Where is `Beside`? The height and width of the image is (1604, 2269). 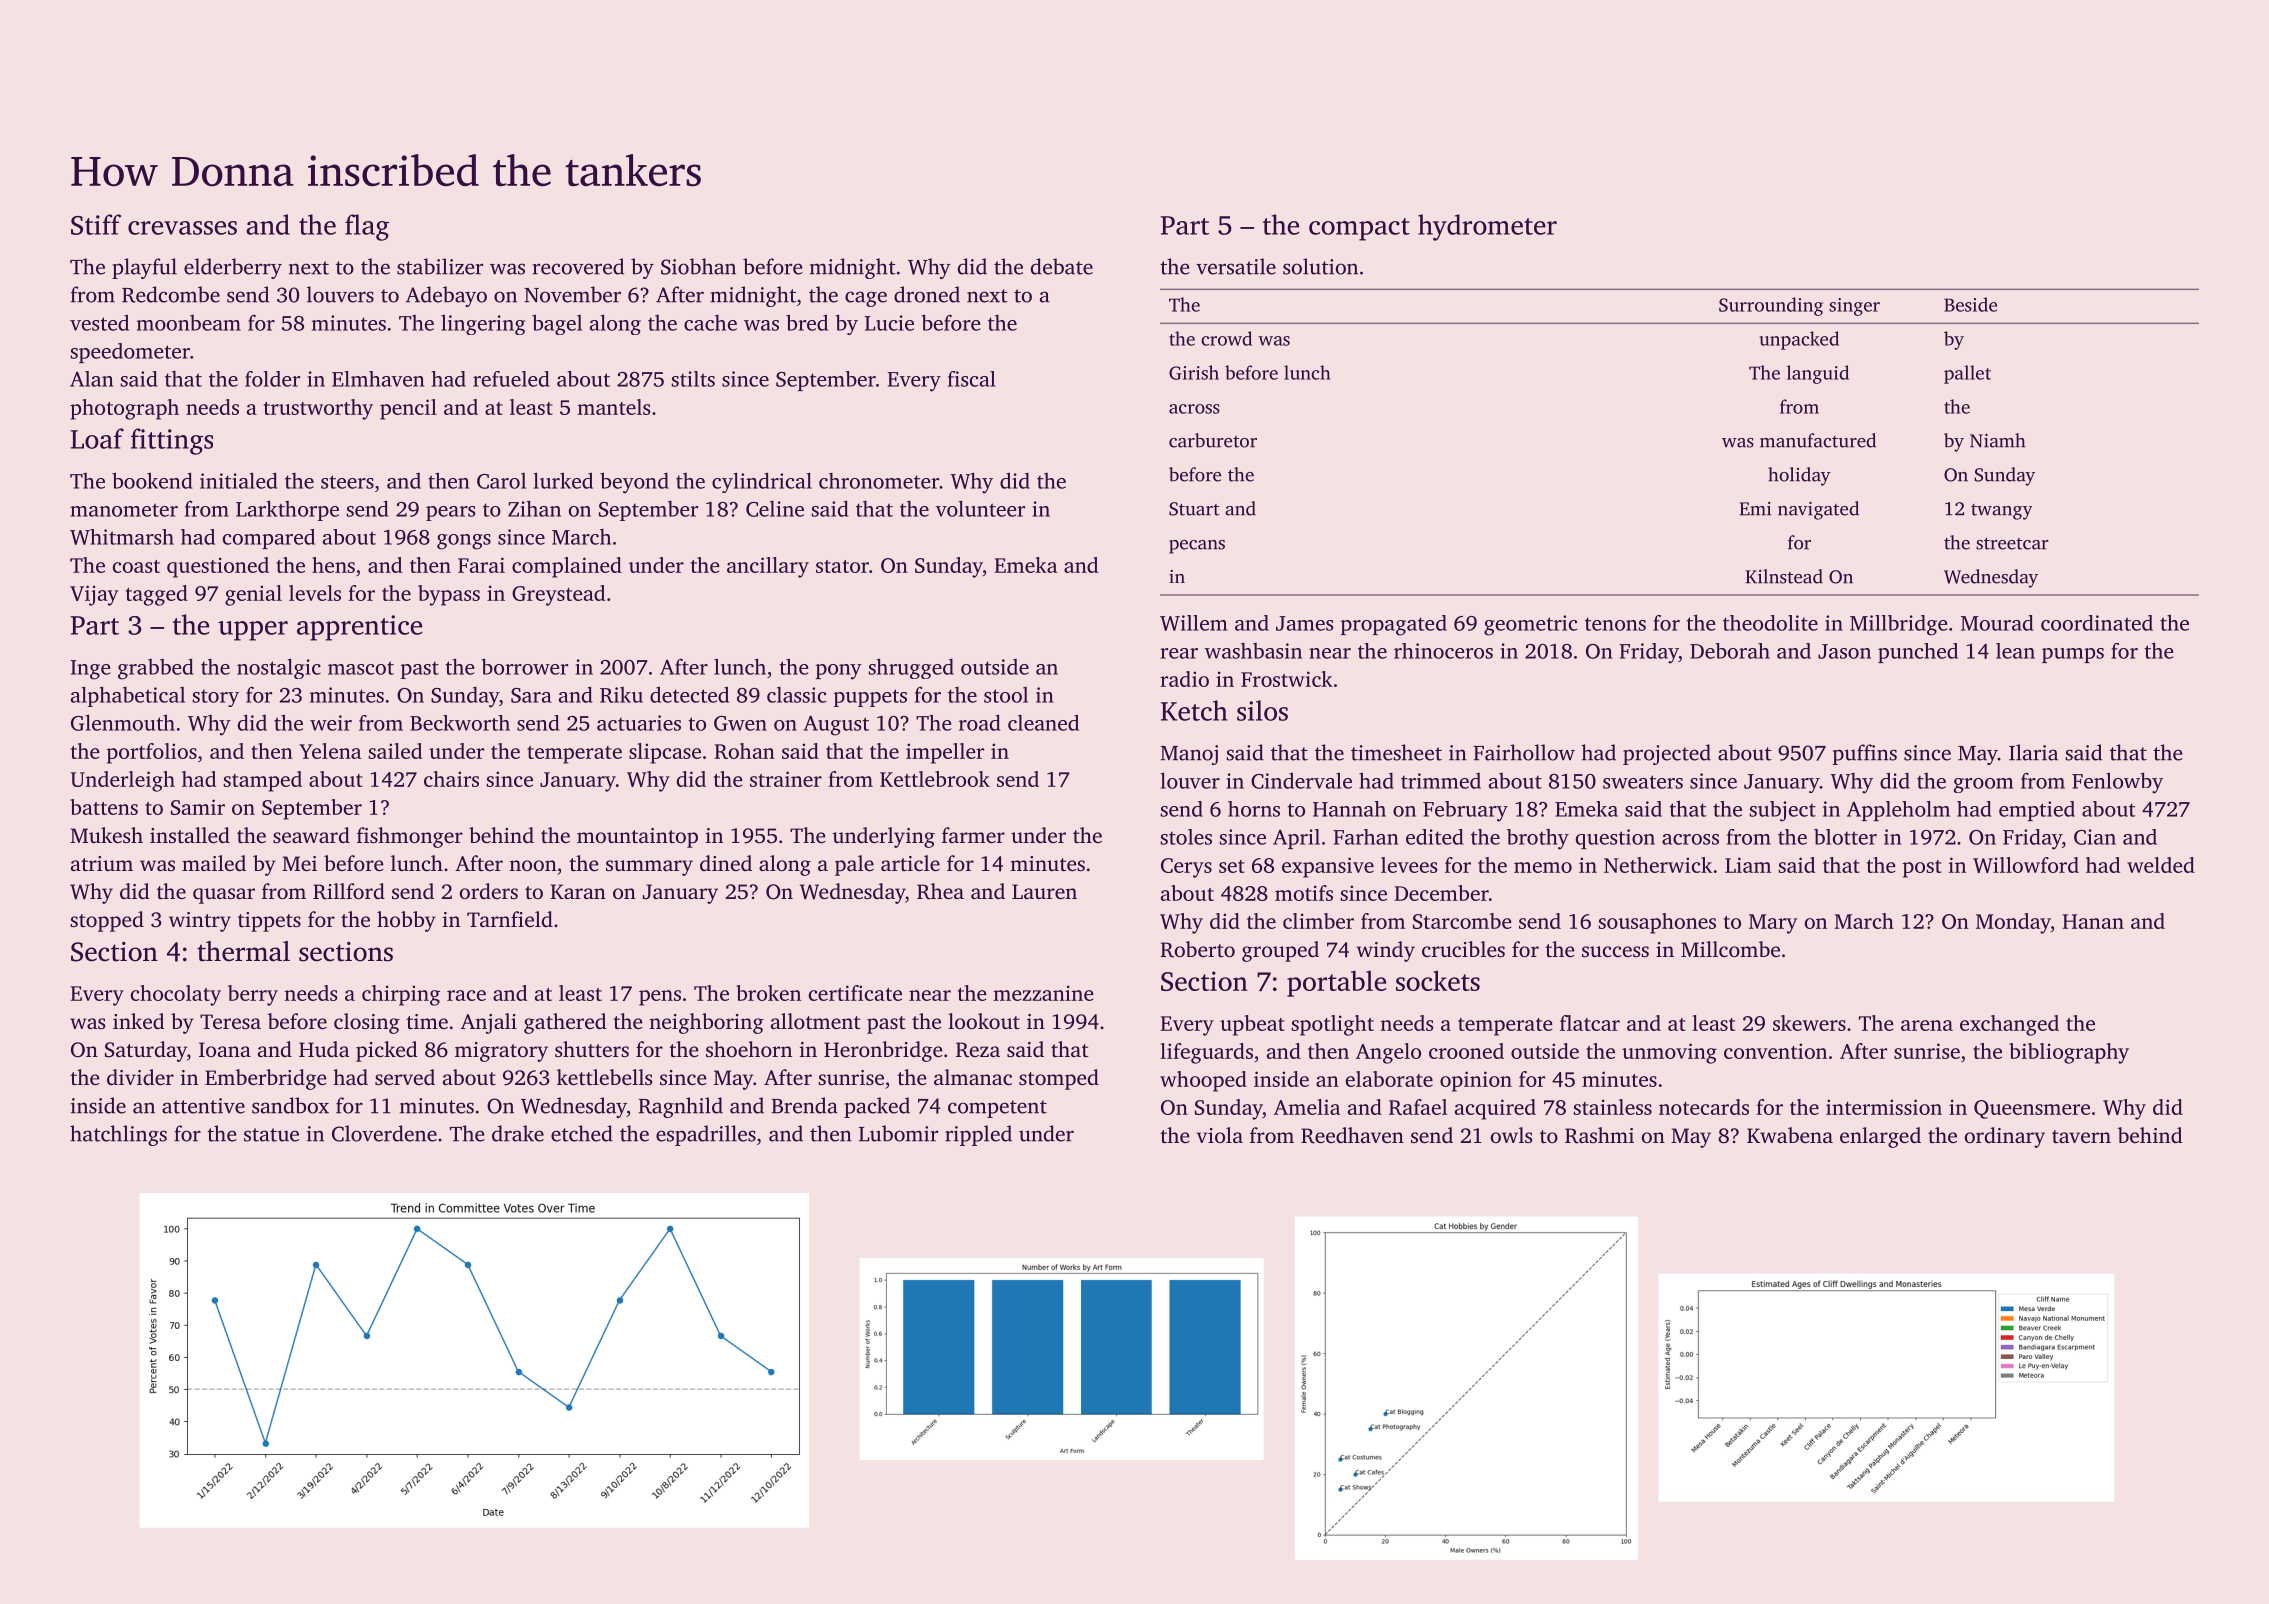
Beside is located at coordinates (1970, 304).
